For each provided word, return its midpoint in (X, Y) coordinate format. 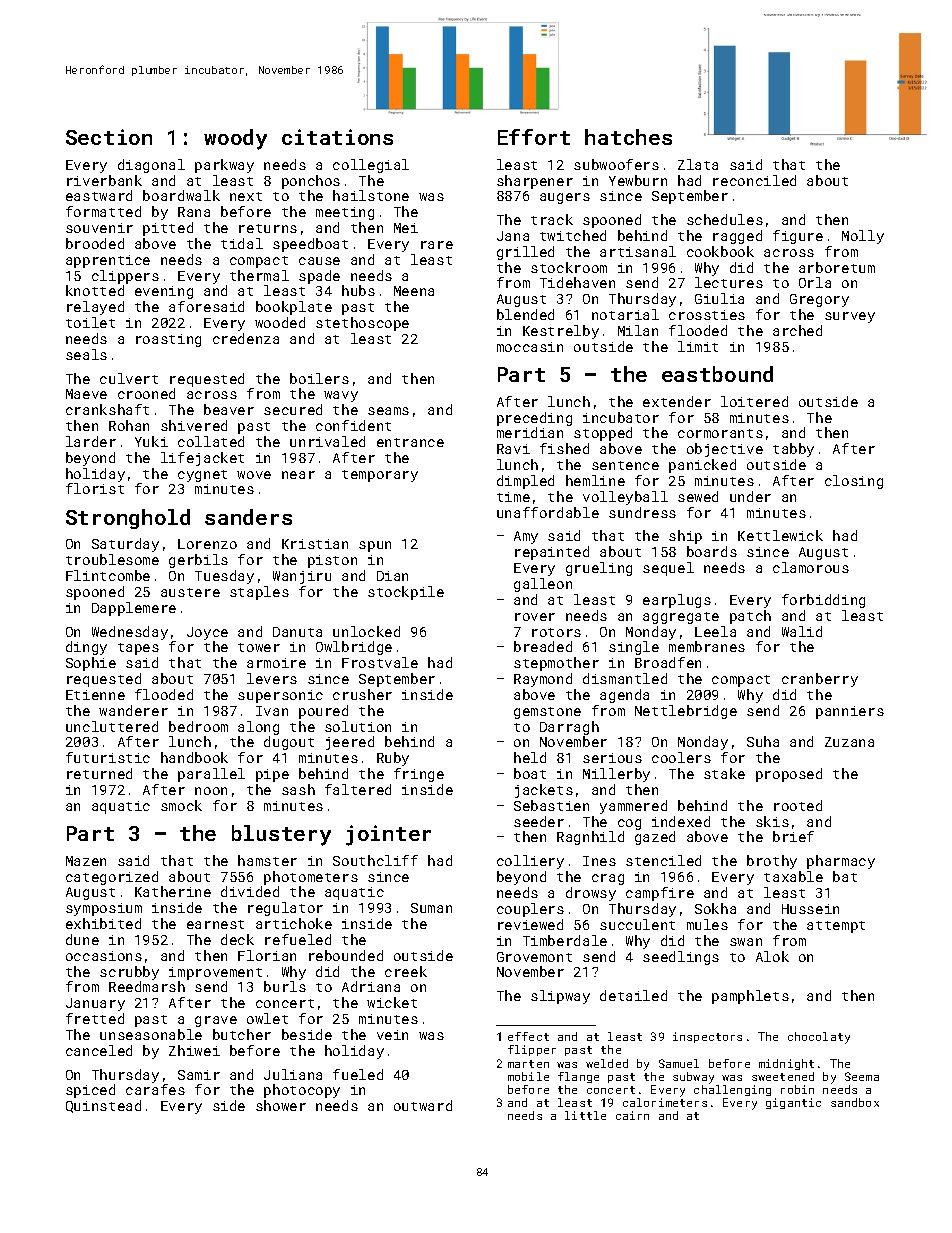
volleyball (625, 498)
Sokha (715, 908)
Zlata (698, 164)
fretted (95, 1018)
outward (423, 1105)
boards (712, 551)
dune (82, 939)
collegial (371, 166)
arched (797, 330)
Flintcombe (108, 575)
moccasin (530, 347)
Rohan (129, 425)
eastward (99, 195)
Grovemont (534, 957)
